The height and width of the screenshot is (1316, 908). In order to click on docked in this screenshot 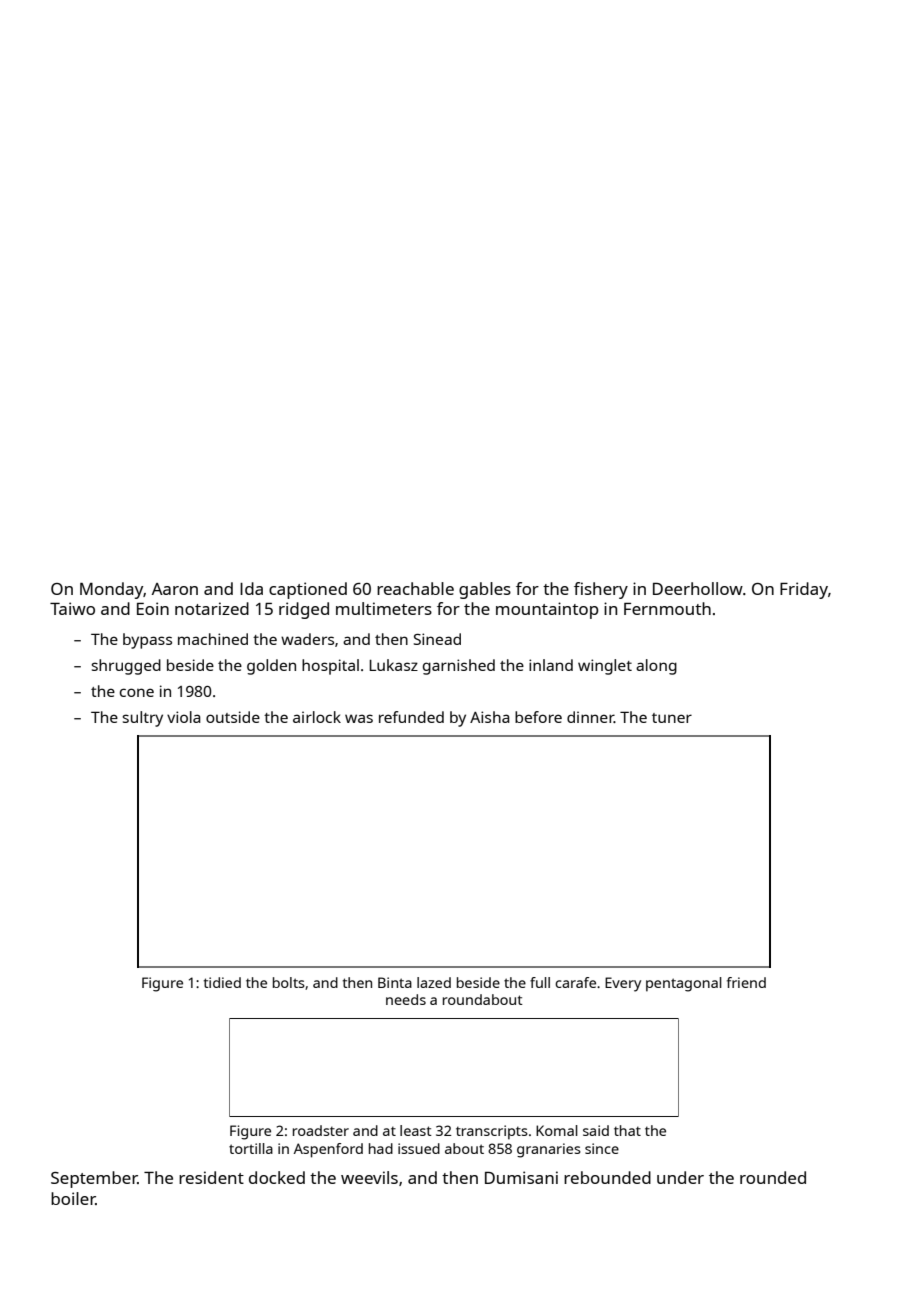, I will do `click(277, 1177)`.
